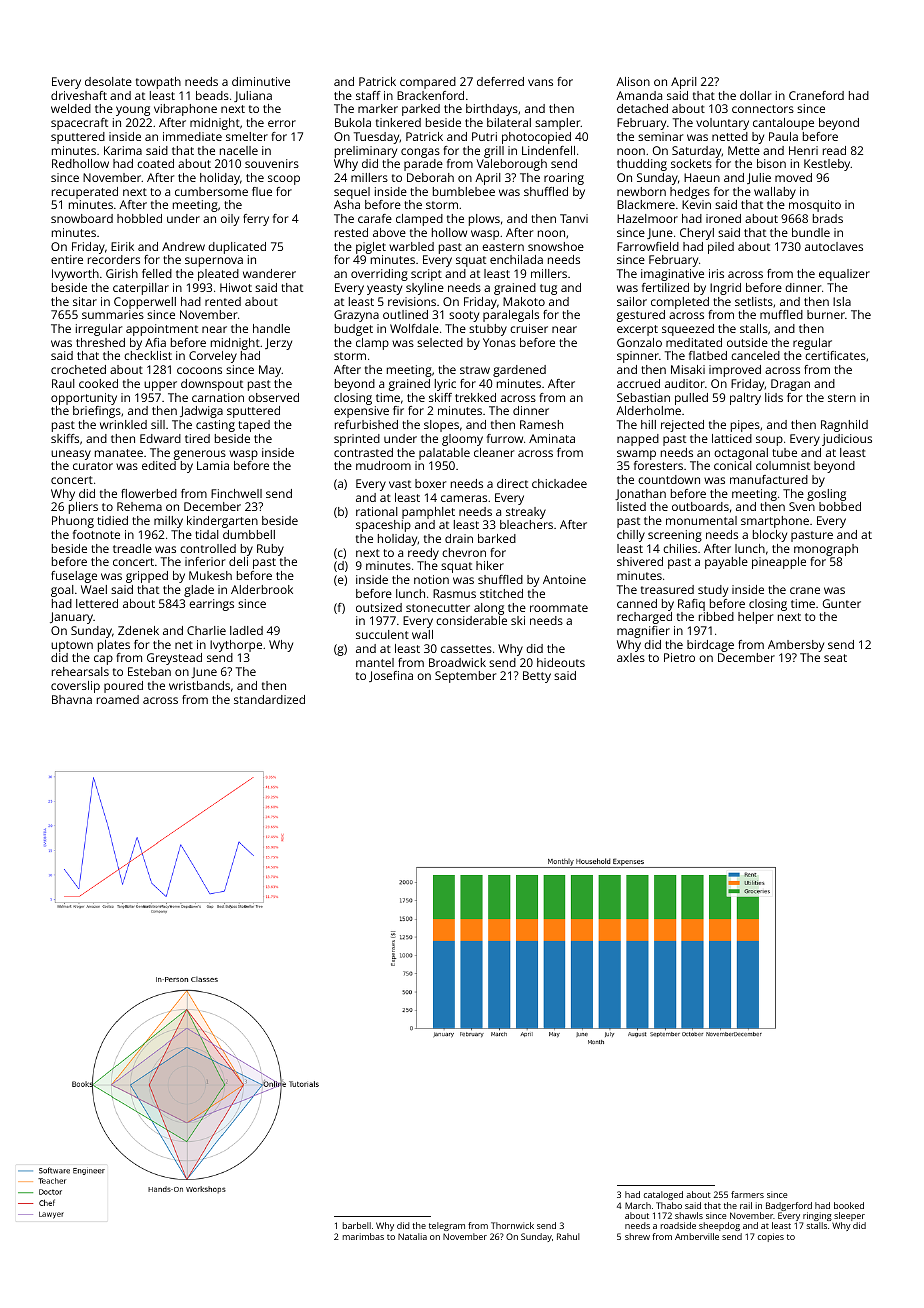 This screenshot has height=1308, width=924. I want to click on script, so click(426, 275).
